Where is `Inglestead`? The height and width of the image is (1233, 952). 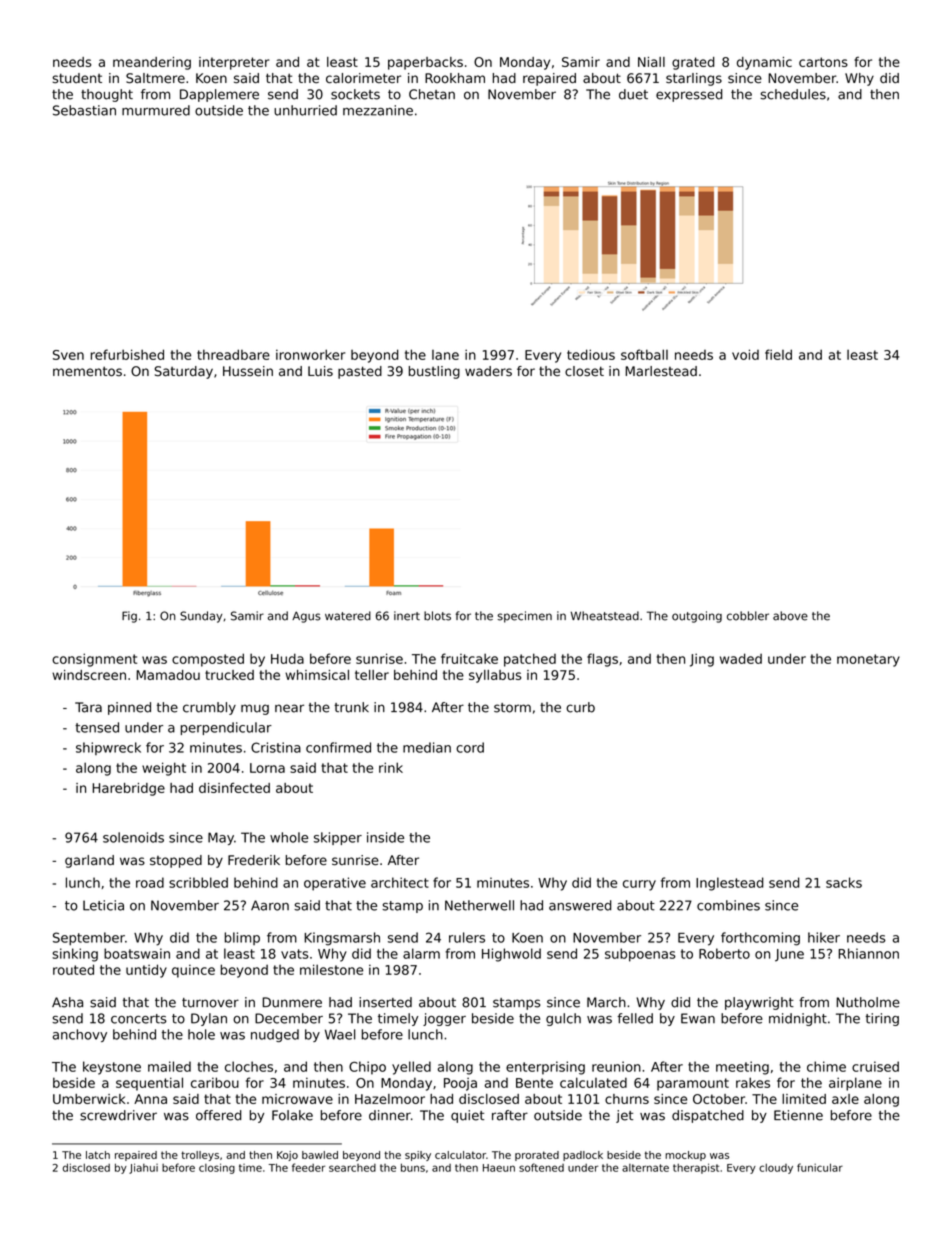
Inglestead is located at coordinates (730, 884).
